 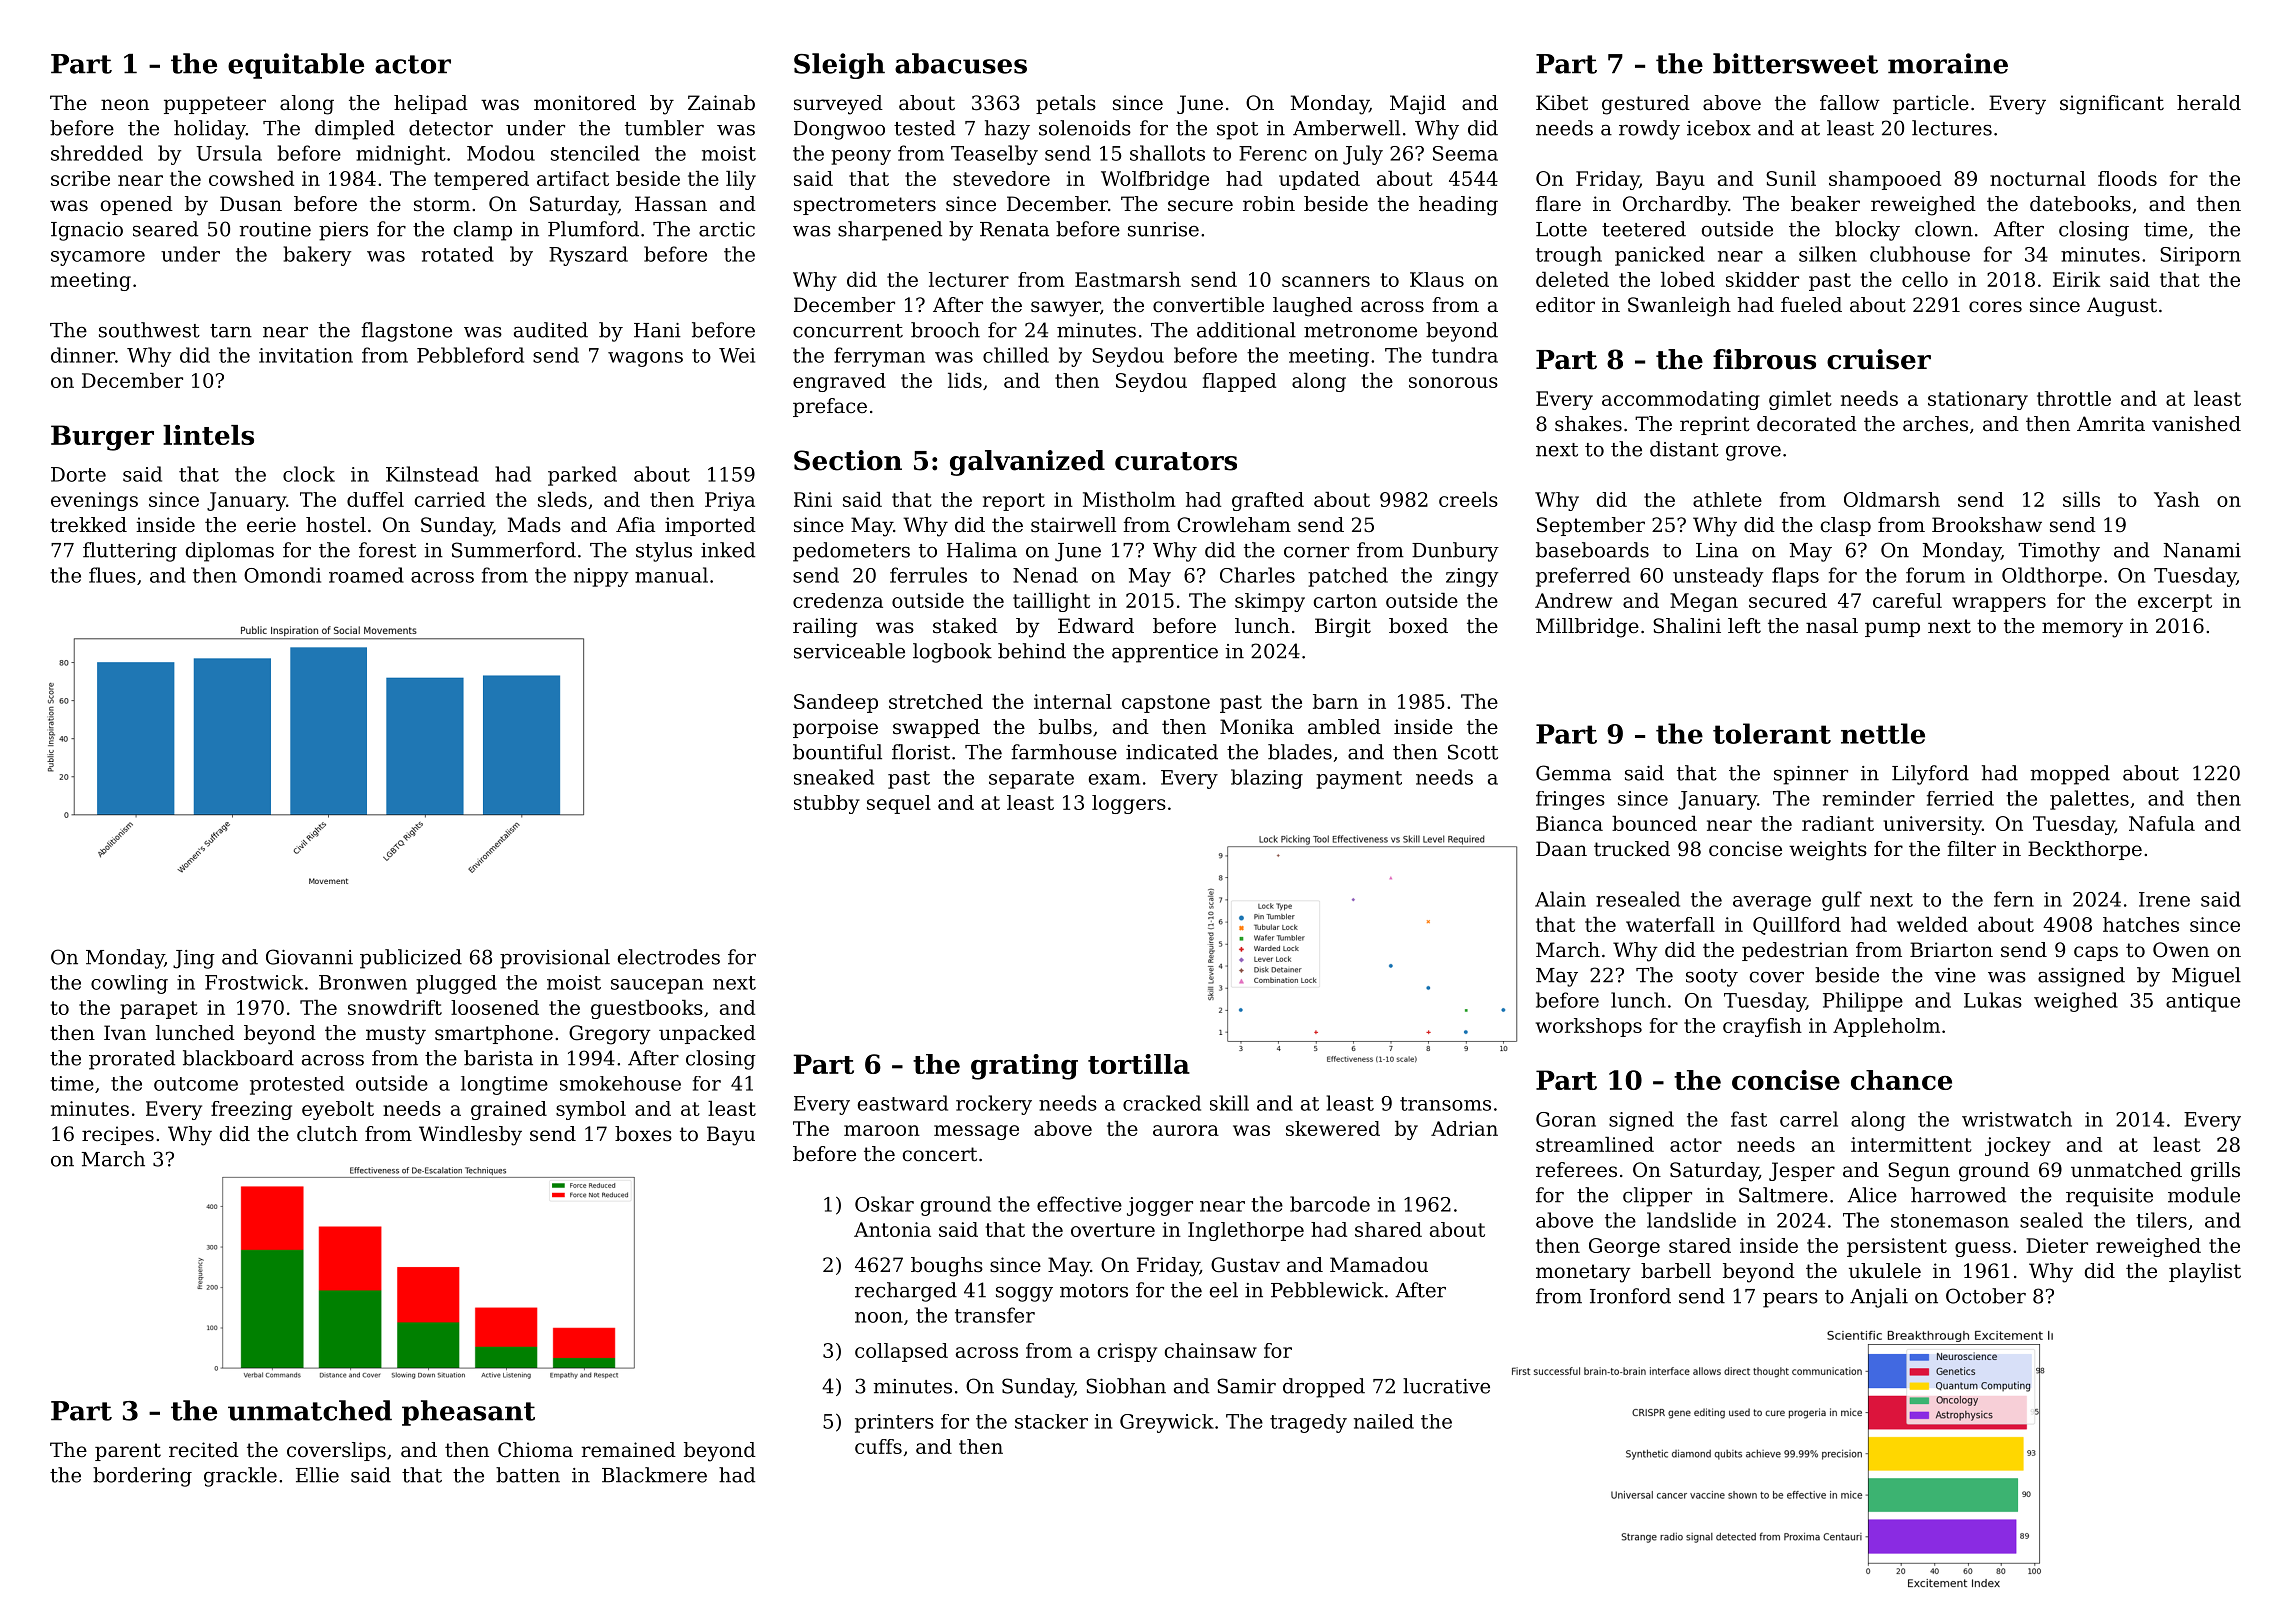 I want to click on sunrise, so click(x=1163, y=229).
